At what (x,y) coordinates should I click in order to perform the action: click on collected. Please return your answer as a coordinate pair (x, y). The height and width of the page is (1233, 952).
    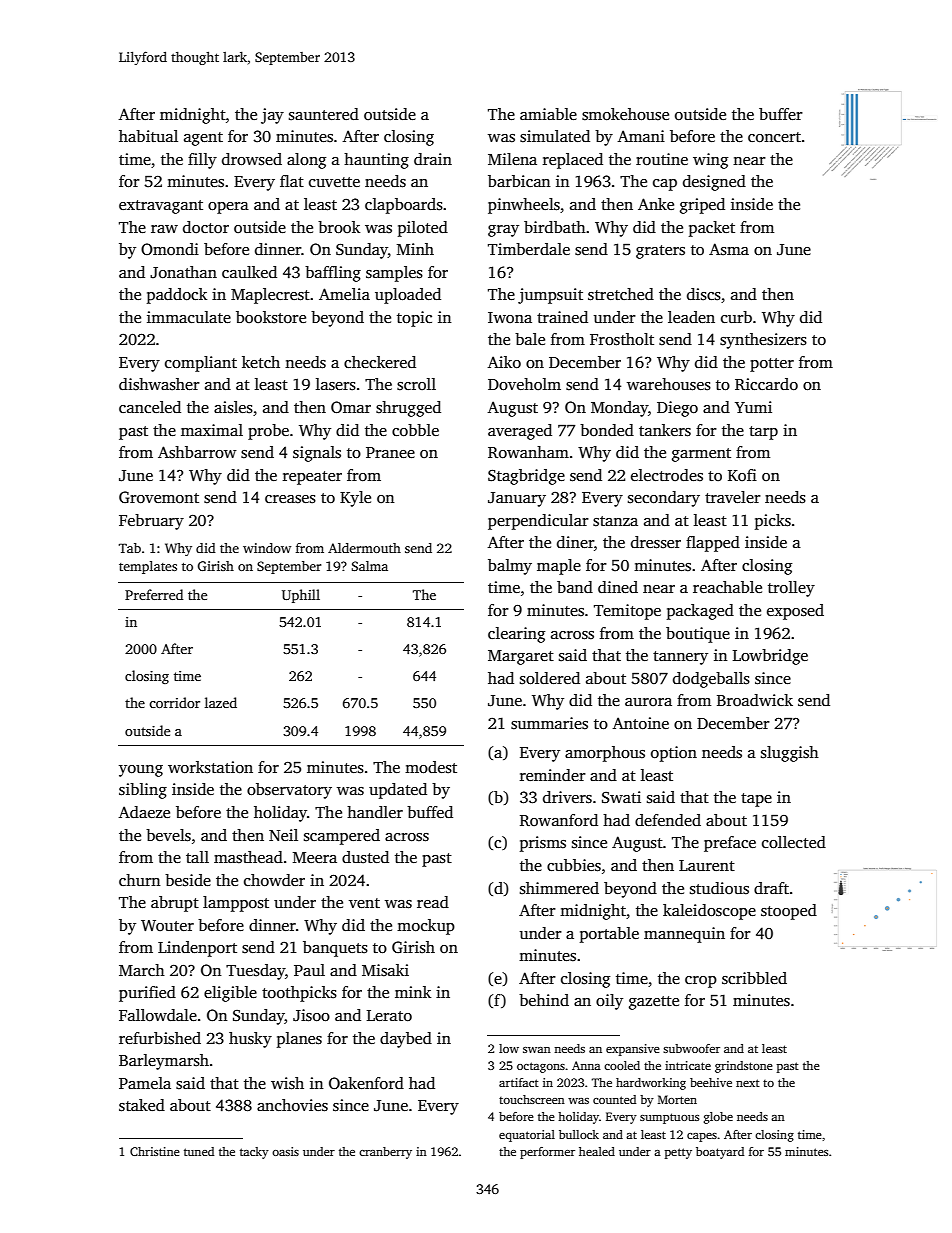
    Looking at the image, I should click on (794, 842).
